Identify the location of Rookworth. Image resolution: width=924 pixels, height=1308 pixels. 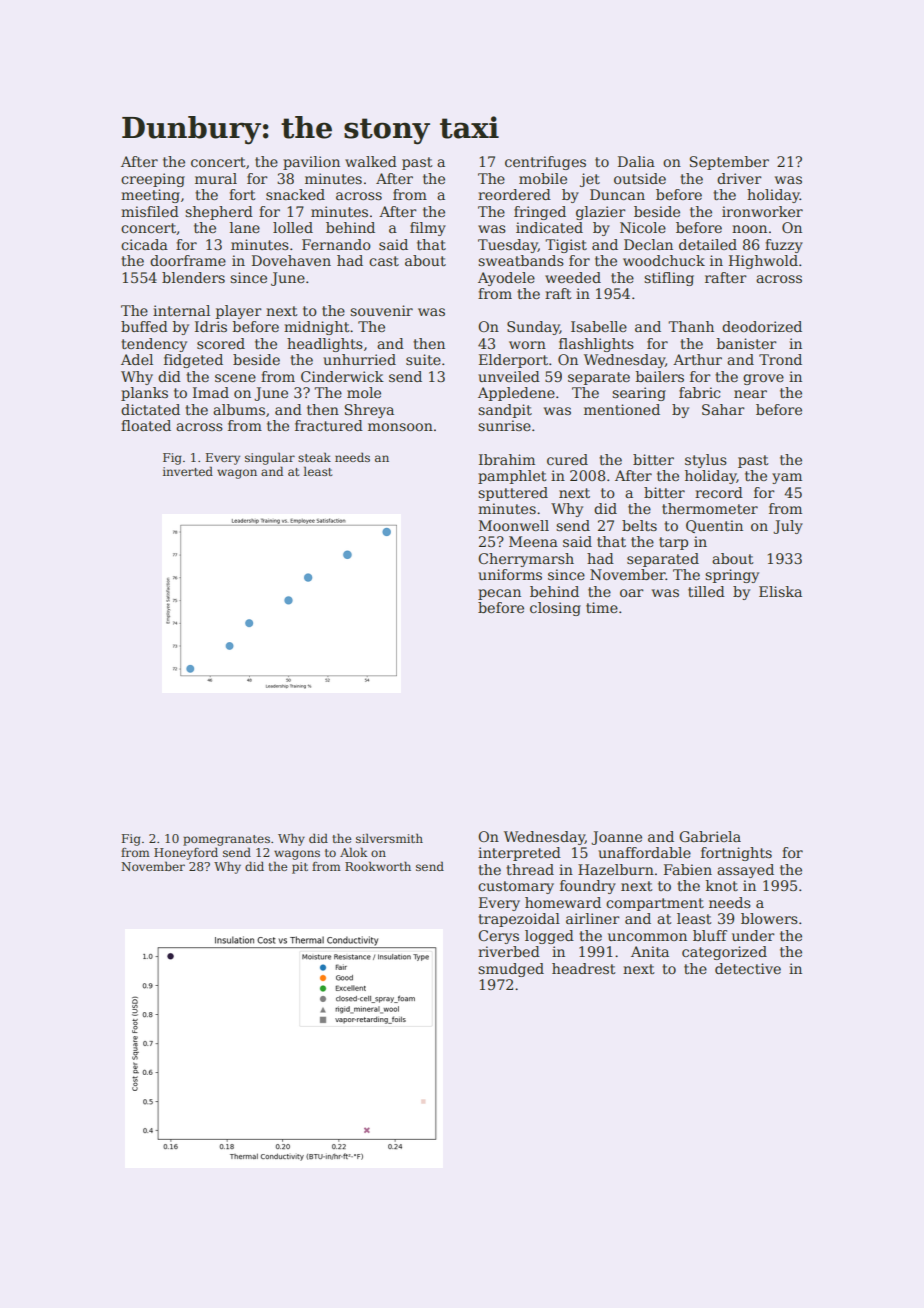
(378, 866).
